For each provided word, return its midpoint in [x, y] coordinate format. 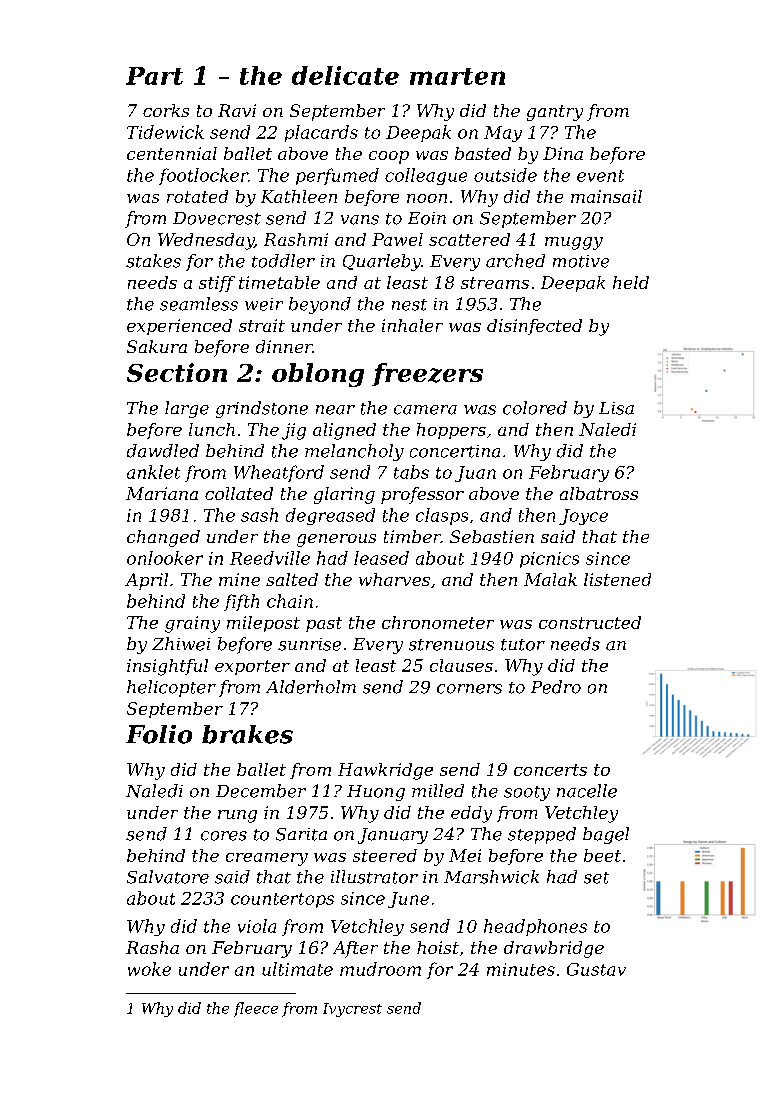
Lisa [616, 408]
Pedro [556, 687]
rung [237, 816]
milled [438, 791]
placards [321, 133]
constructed [590, 622]
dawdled [163, 451]
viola [257, 926]
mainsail [606, 196]
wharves [394, 579]
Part [154, 76]
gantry [555, 113]
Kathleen [299, 196]
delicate [345, 75]
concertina [455, 451]
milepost [263, 624]
